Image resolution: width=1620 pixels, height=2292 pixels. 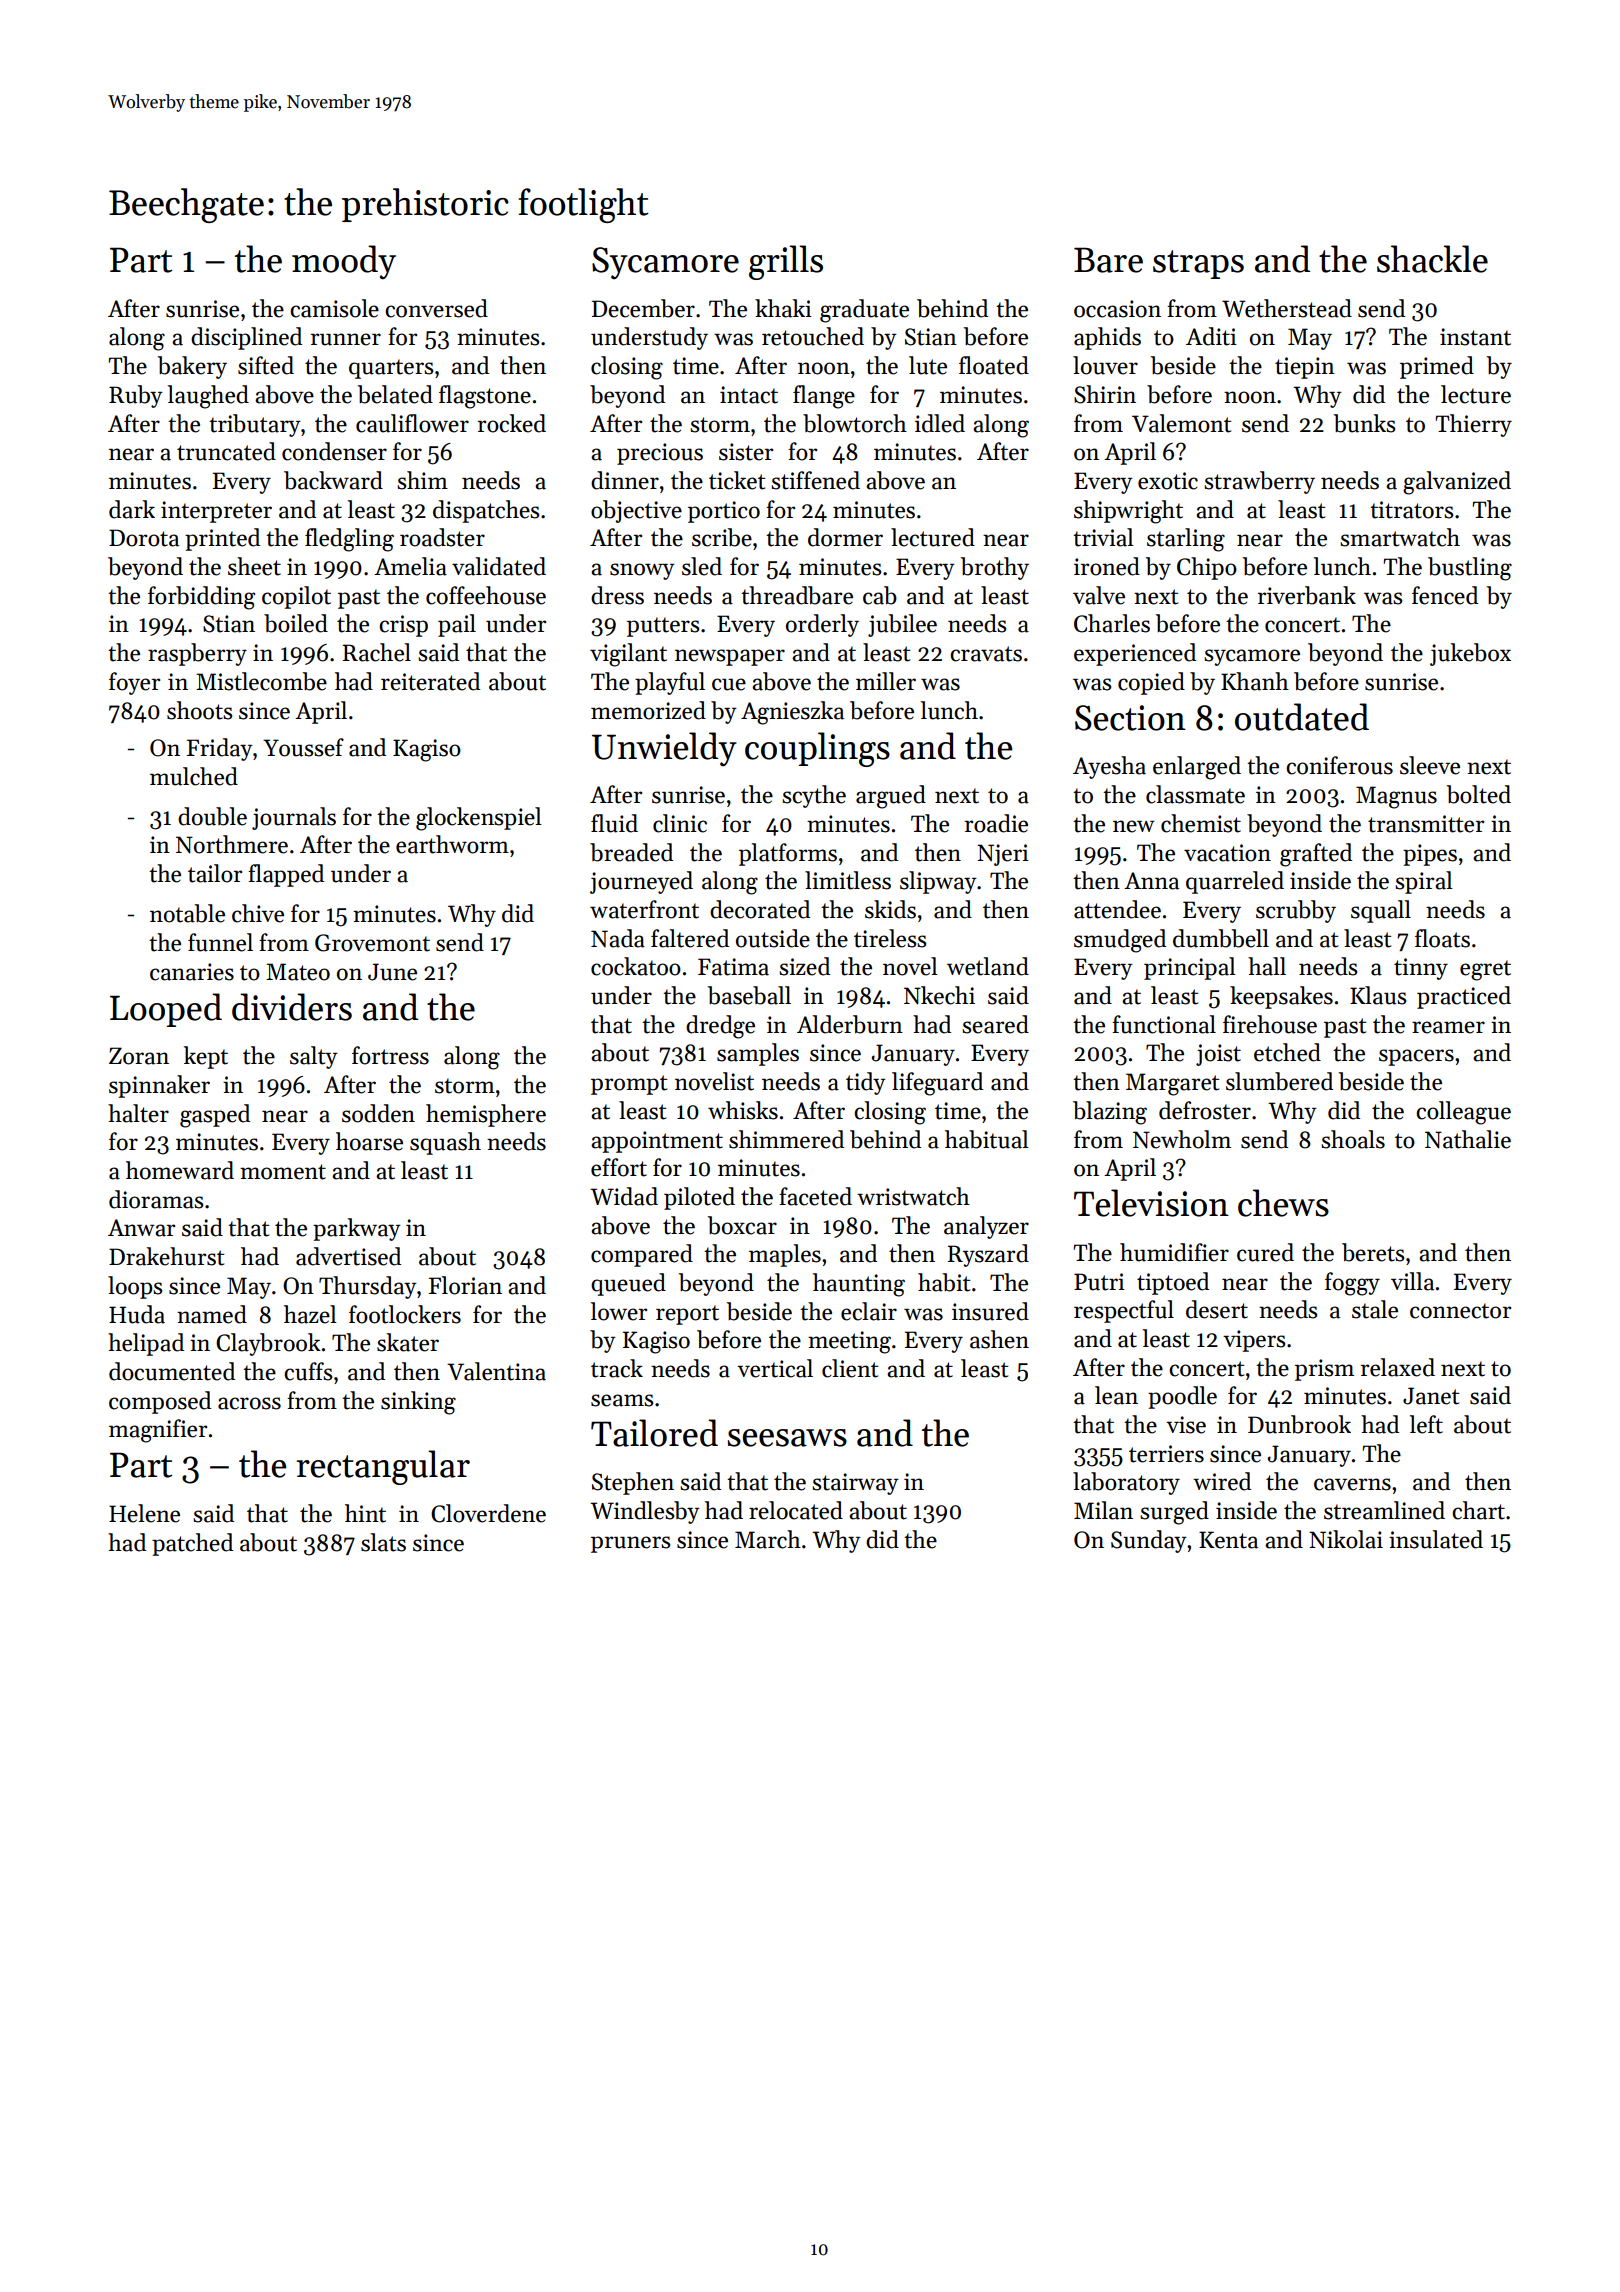 I want to click on Looped, so click(x=166, y=1010).
